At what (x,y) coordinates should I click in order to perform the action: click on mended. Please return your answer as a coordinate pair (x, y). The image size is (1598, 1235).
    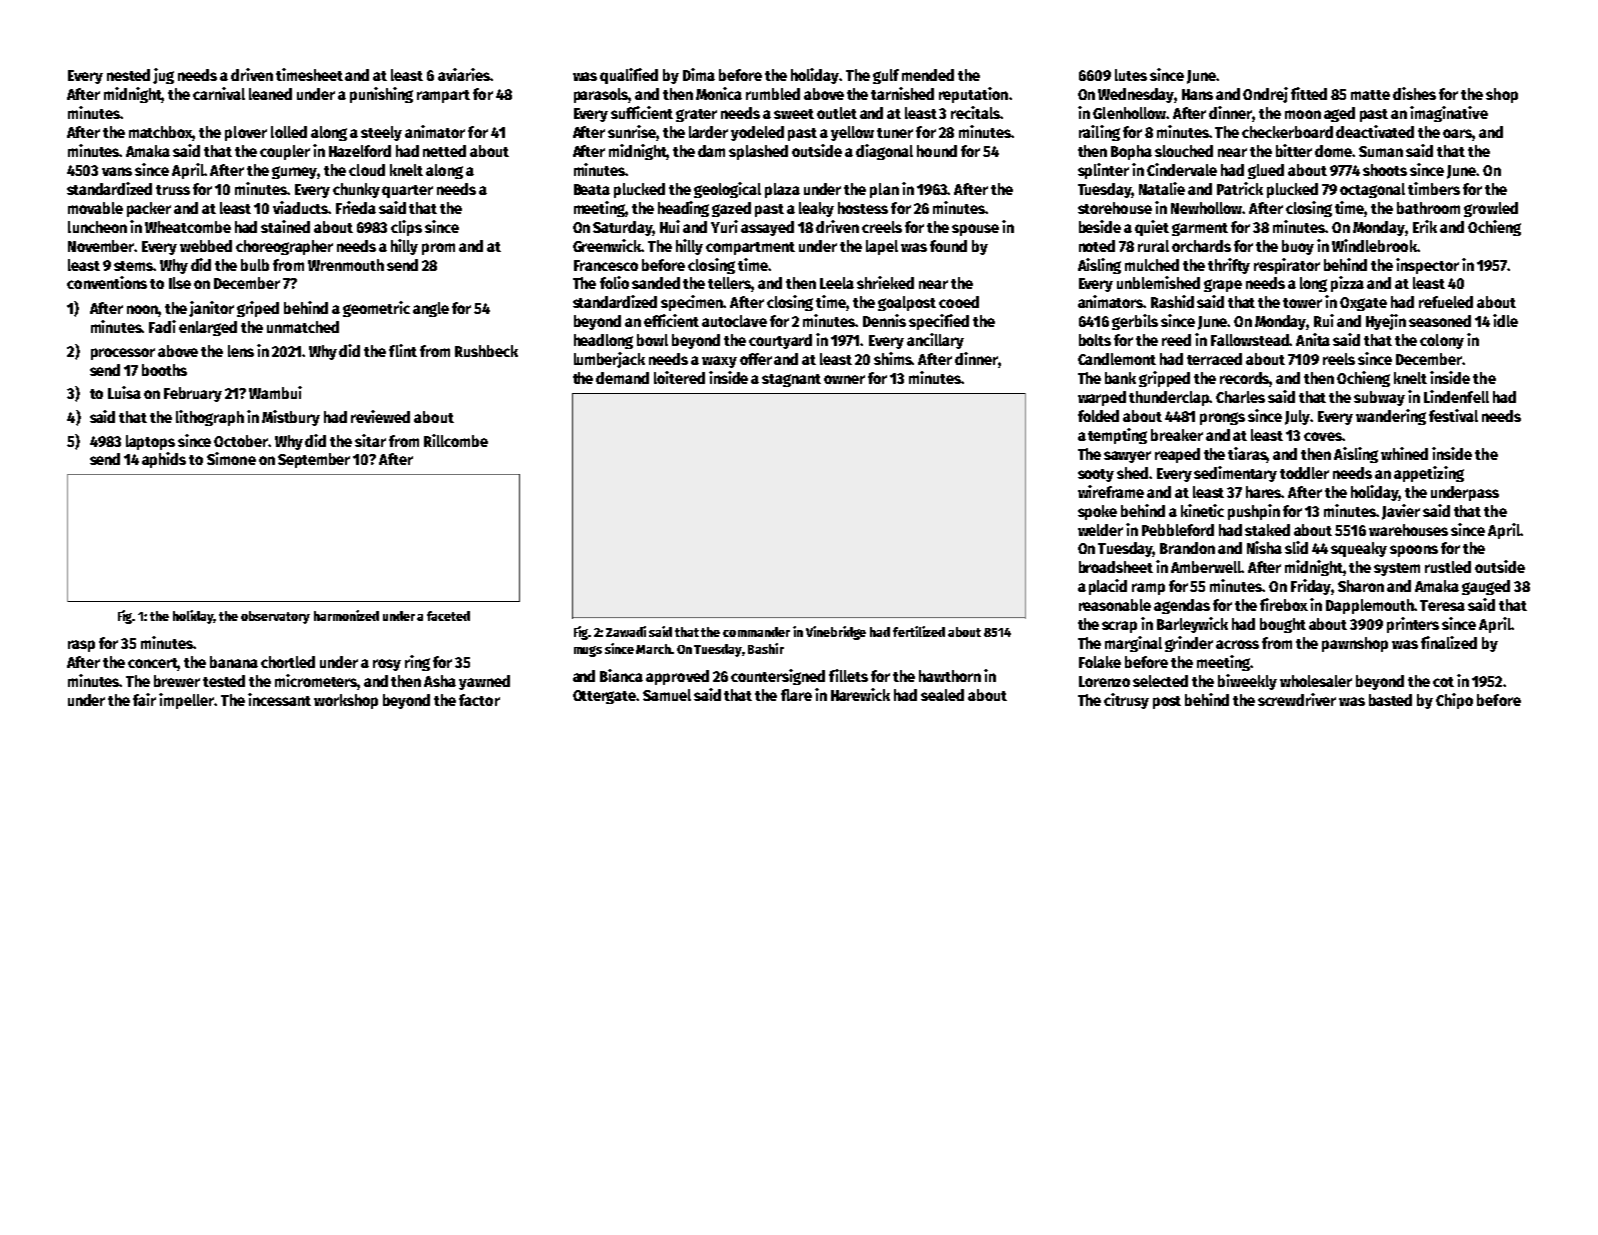
    Looking at the image, I should click on (928, 75).
